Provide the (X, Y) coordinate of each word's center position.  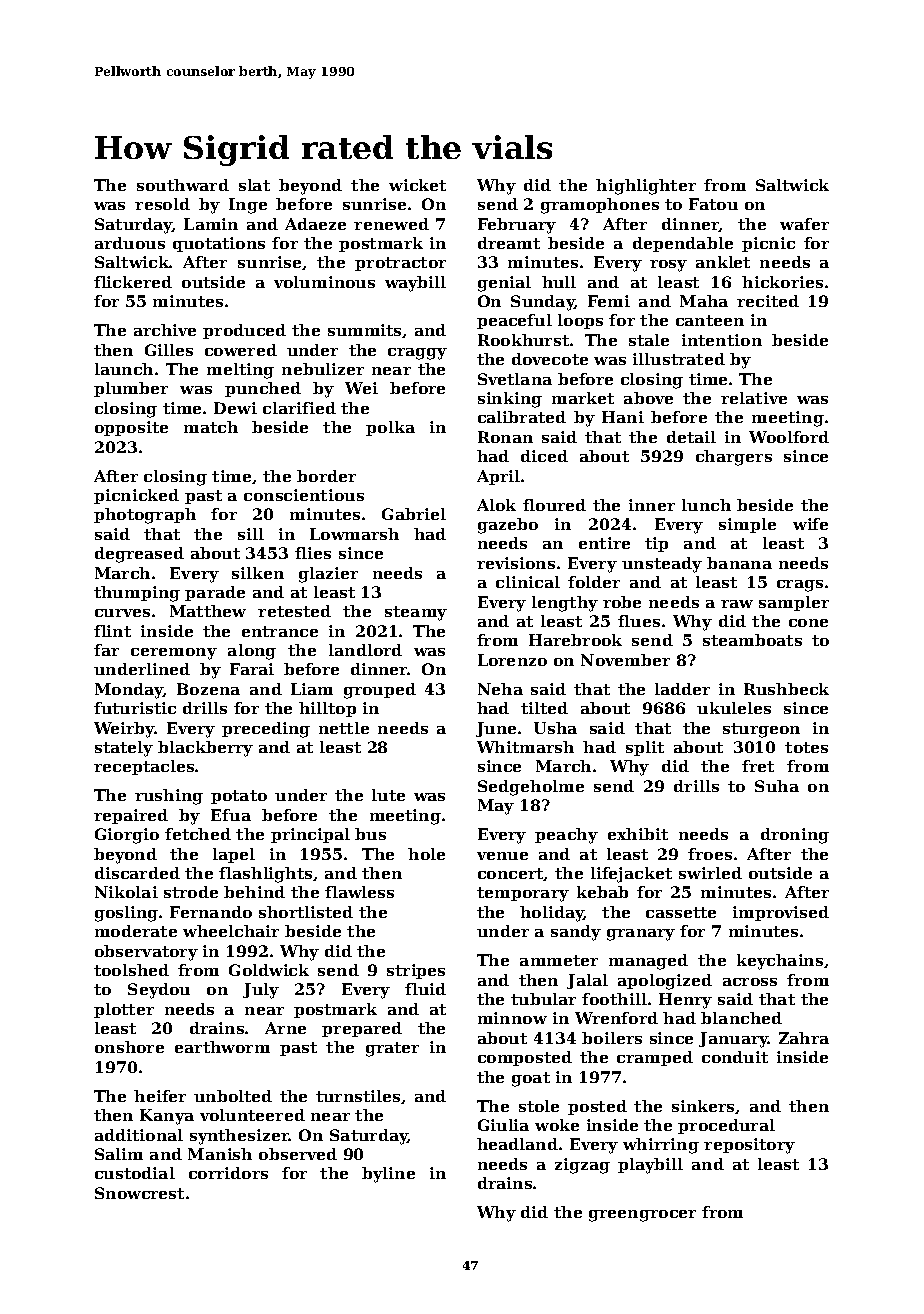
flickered (133, 282)
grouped (380, 691)
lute (388, 795)
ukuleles (734, 708)
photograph (145, 516)
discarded (137, 873)
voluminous (324, 282)
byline (388, 1175)
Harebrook (575, 640)
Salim (119, 1154)
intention (722, 340)
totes (806, 747)
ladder (682, 689)
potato (239, 797)
